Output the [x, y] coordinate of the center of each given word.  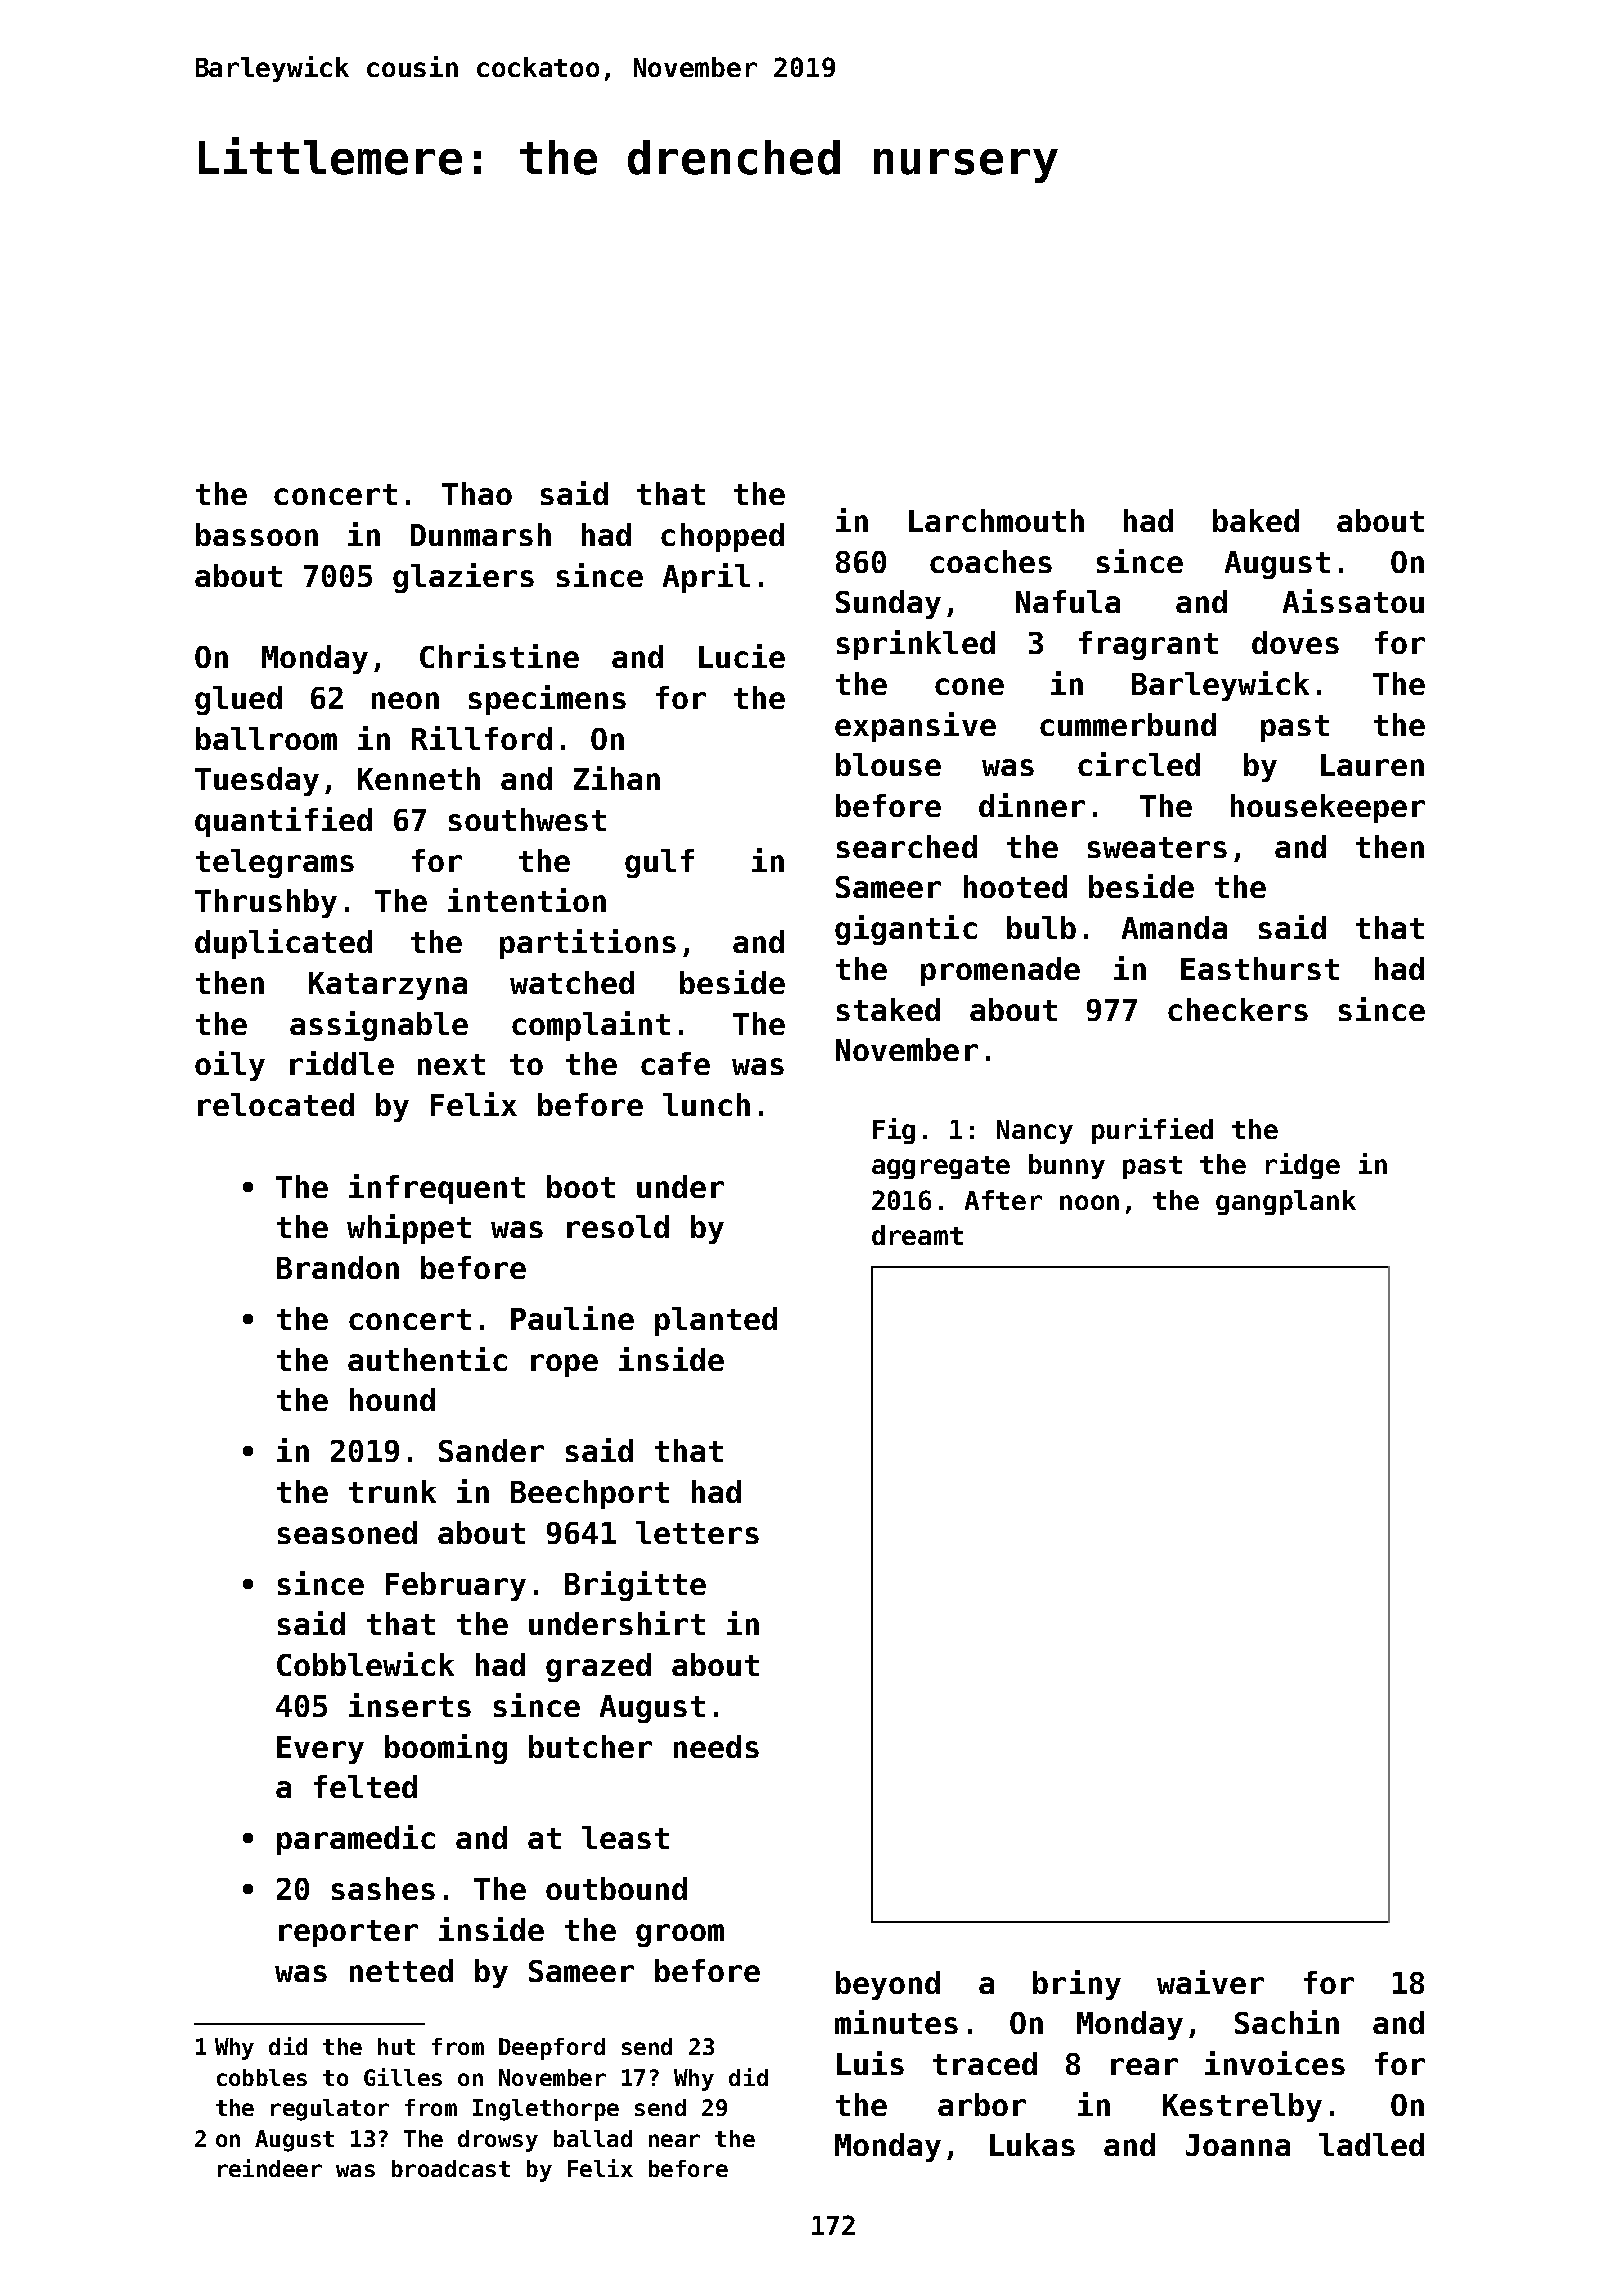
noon [1089, 1202]
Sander [491, 1450]
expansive [915, 727]
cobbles [262, 2077]
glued [238, 700]
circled [1139, 764]
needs [716, 1746]
